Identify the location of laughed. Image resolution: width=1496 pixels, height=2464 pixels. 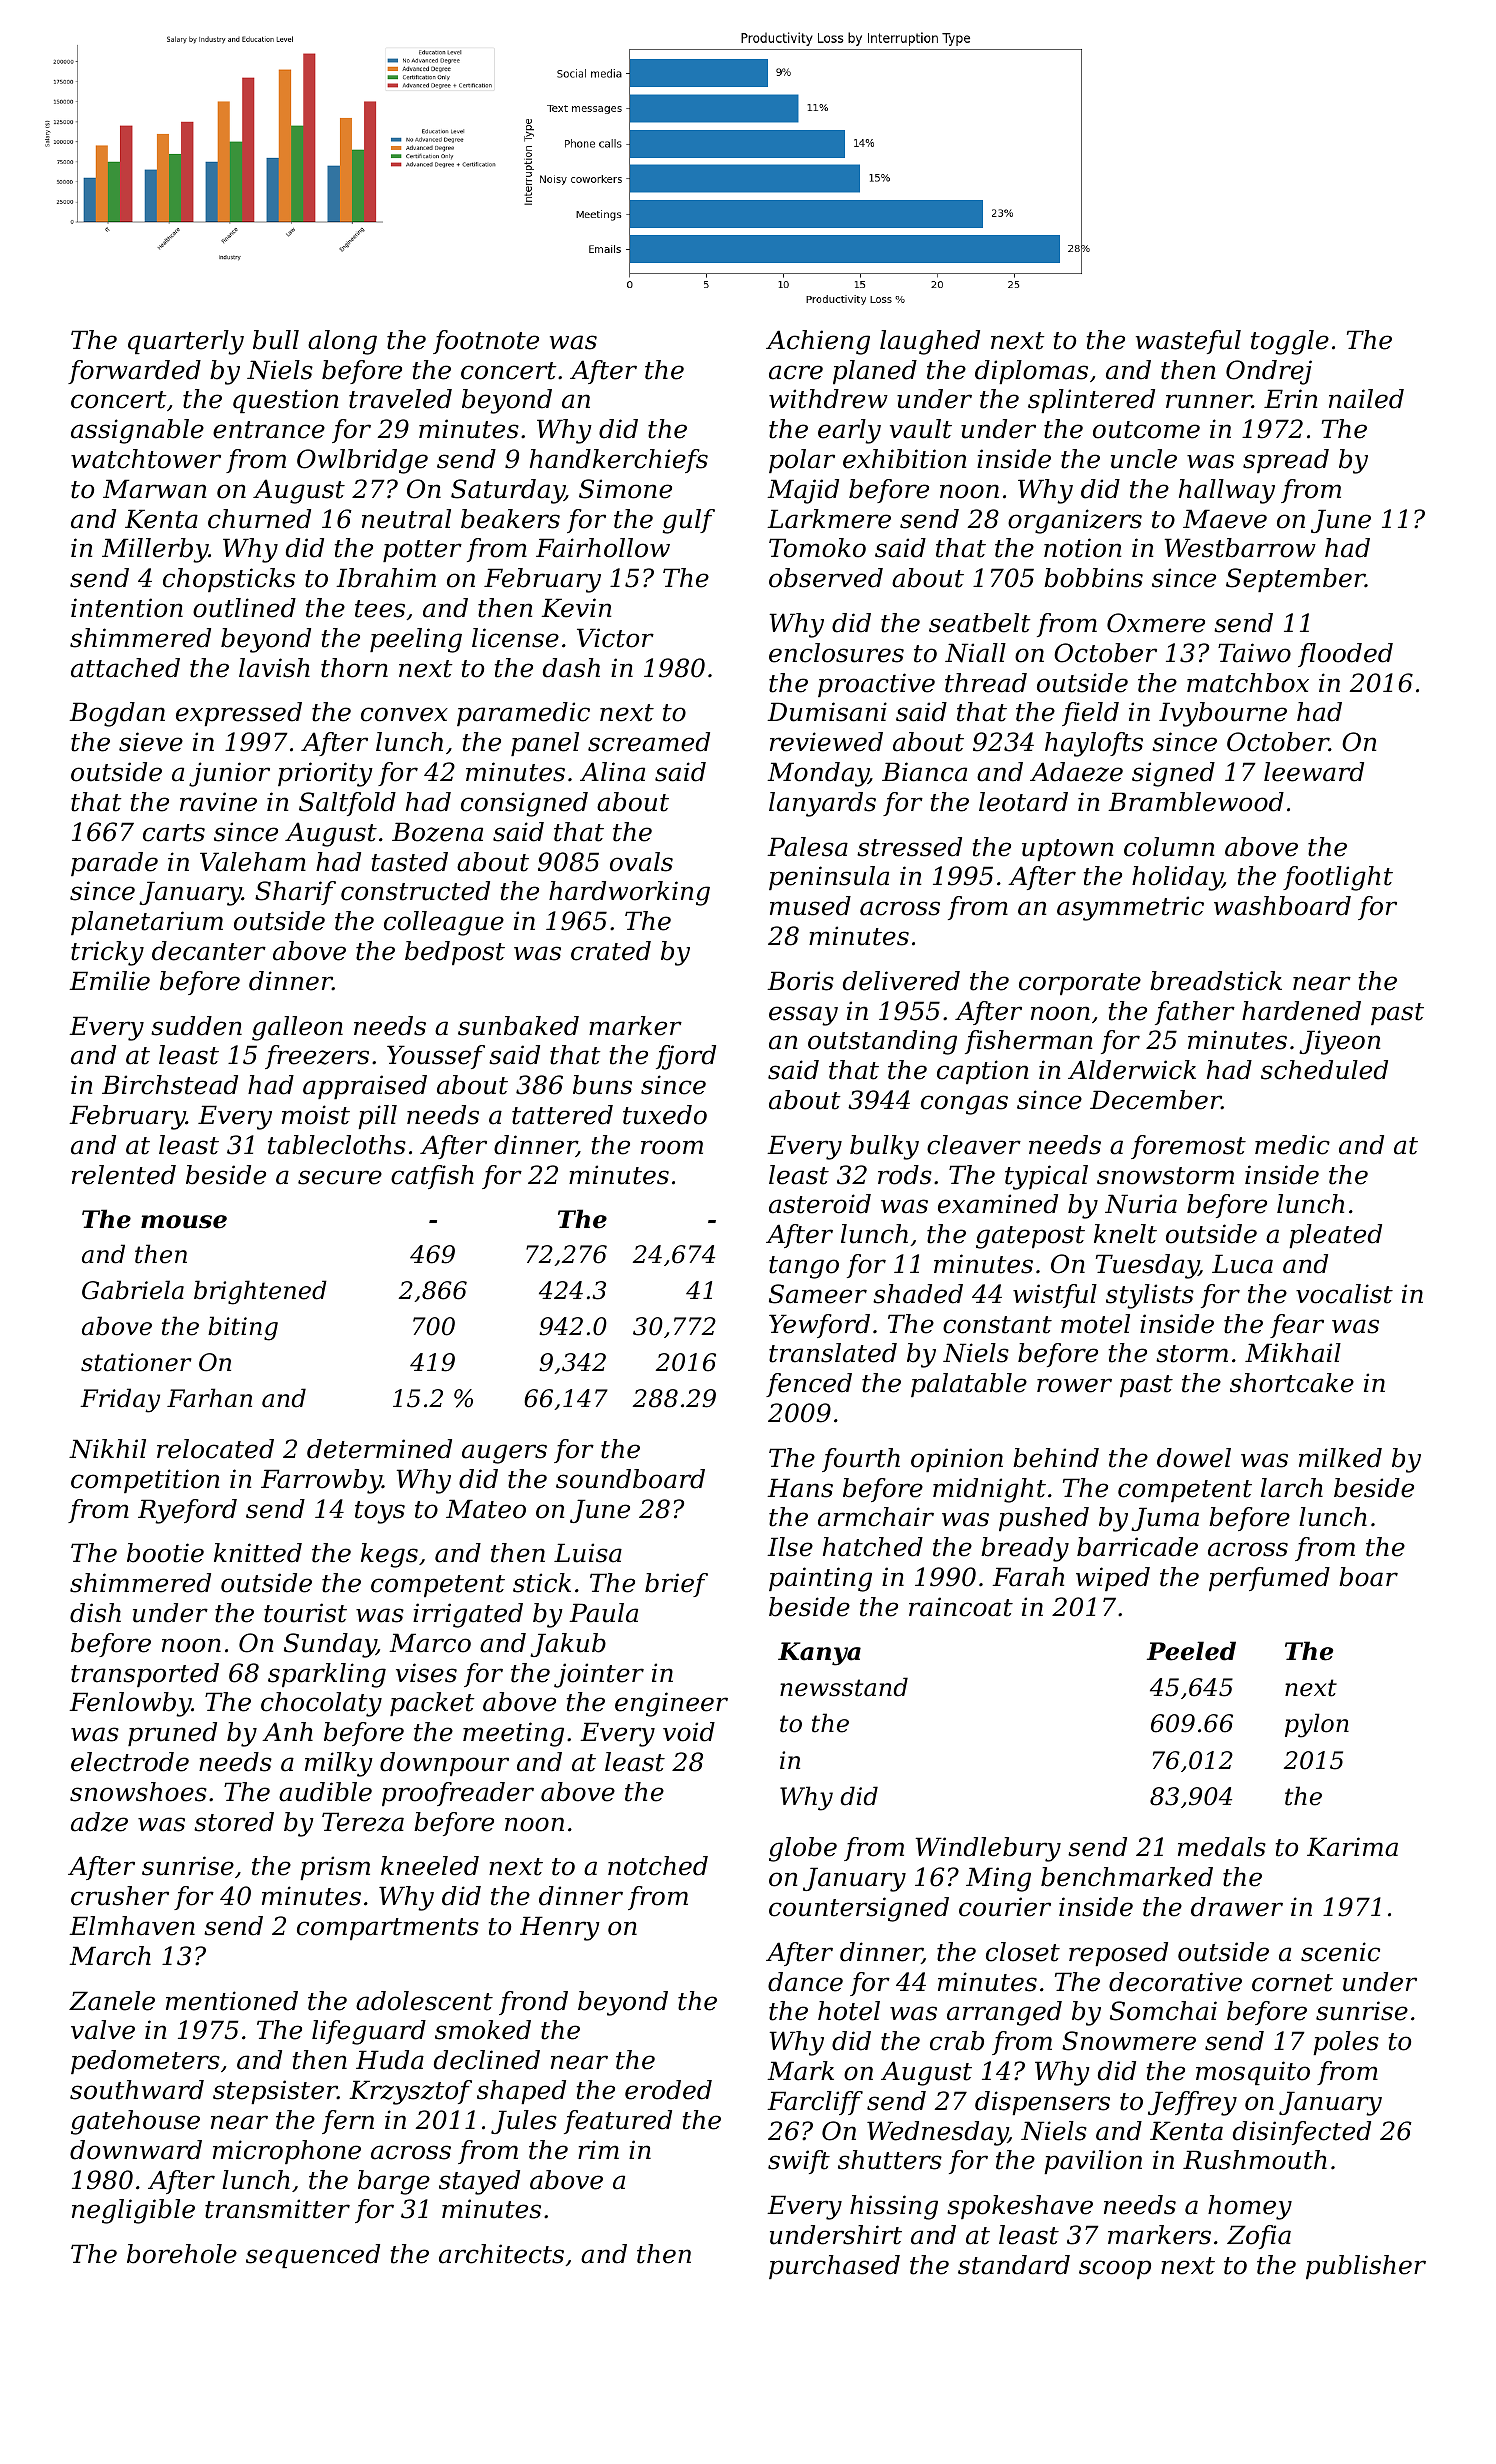
(930, 342).
